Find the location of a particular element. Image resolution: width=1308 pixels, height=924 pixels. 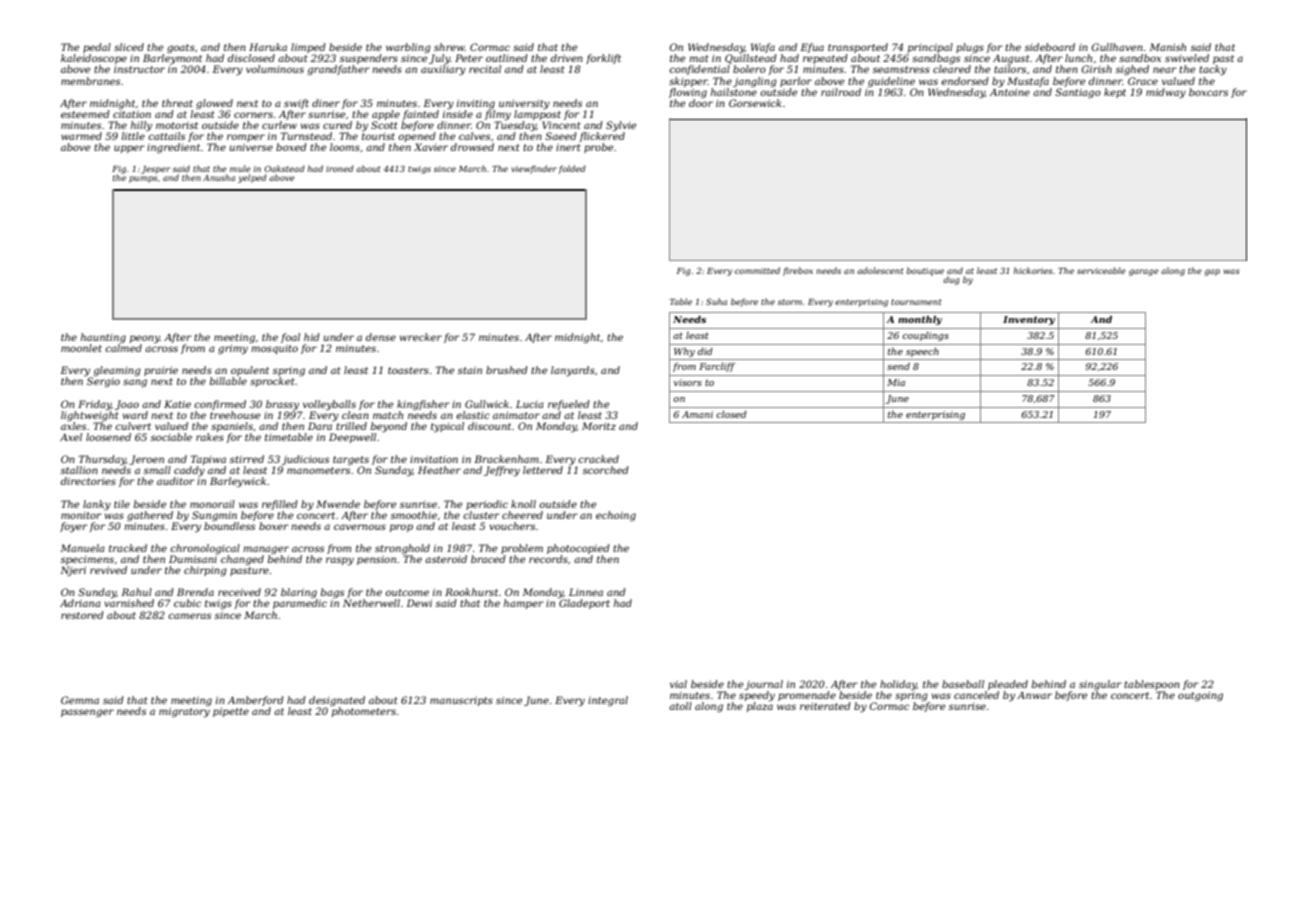

Gladeport is located at coordinates (584, 604).
